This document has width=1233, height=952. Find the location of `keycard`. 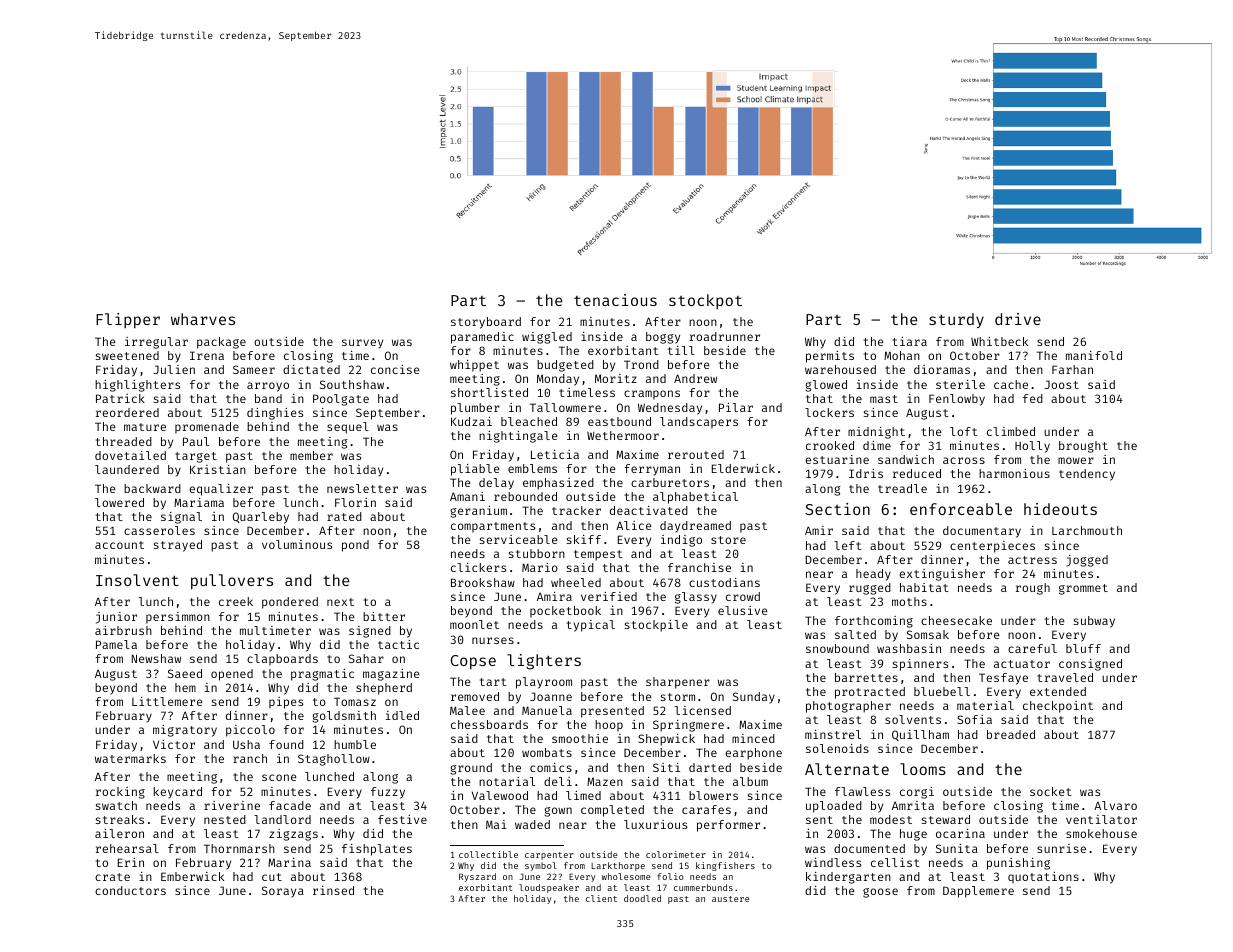

keycard is located at coordinates (178, 793).
